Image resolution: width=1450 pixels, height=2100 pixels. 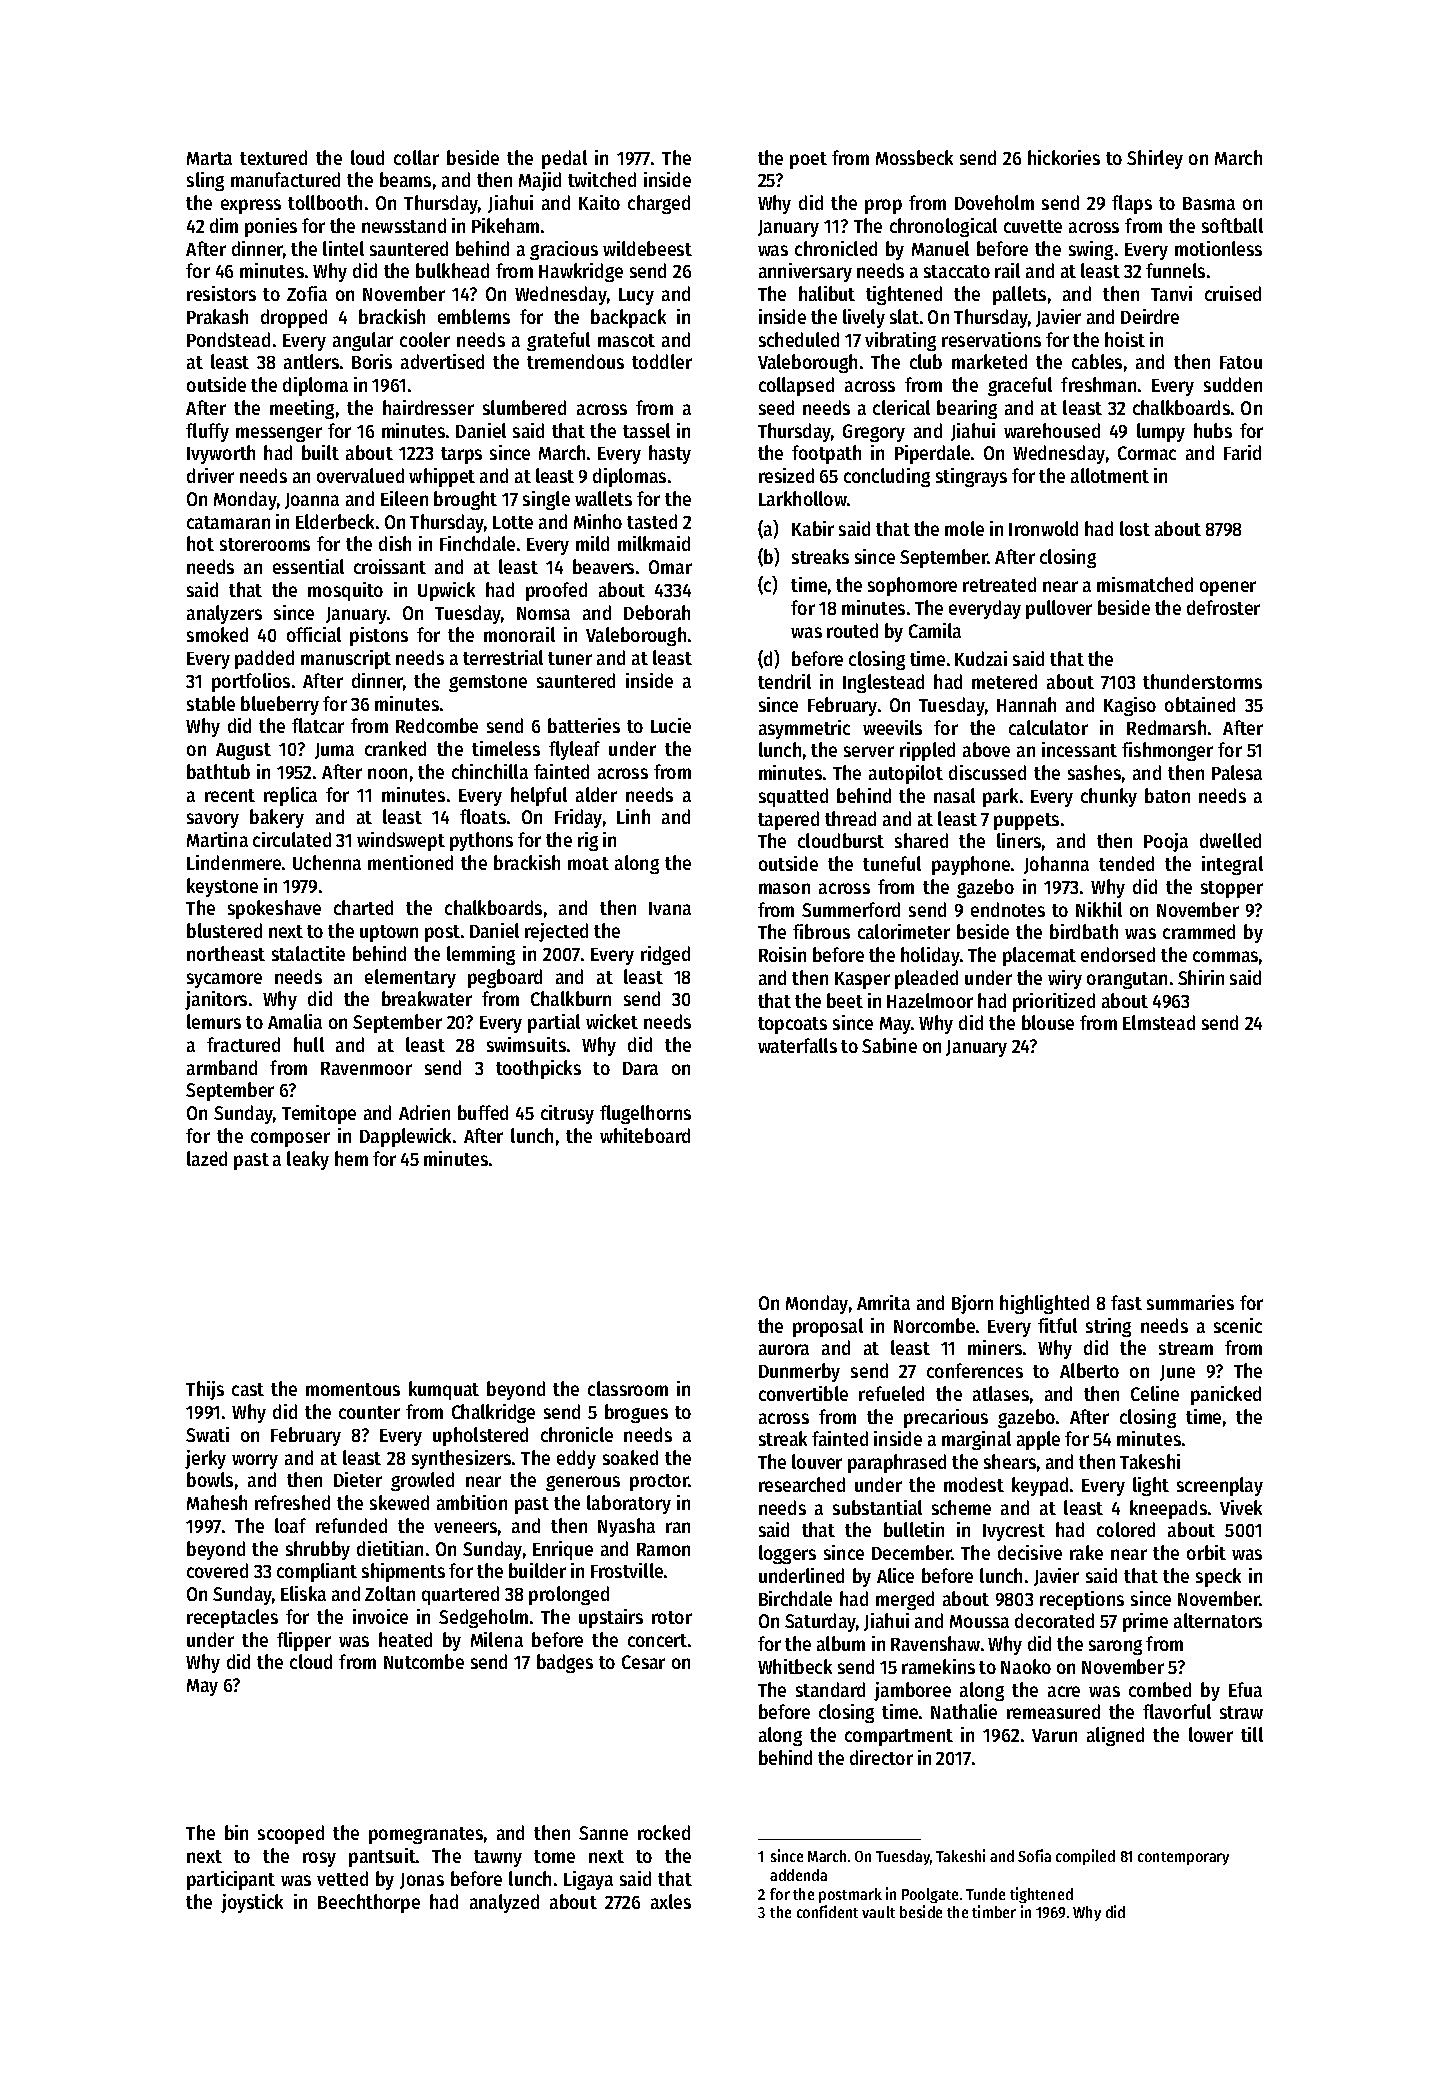 I want to click on pedal, so click(x=564, y=159).
